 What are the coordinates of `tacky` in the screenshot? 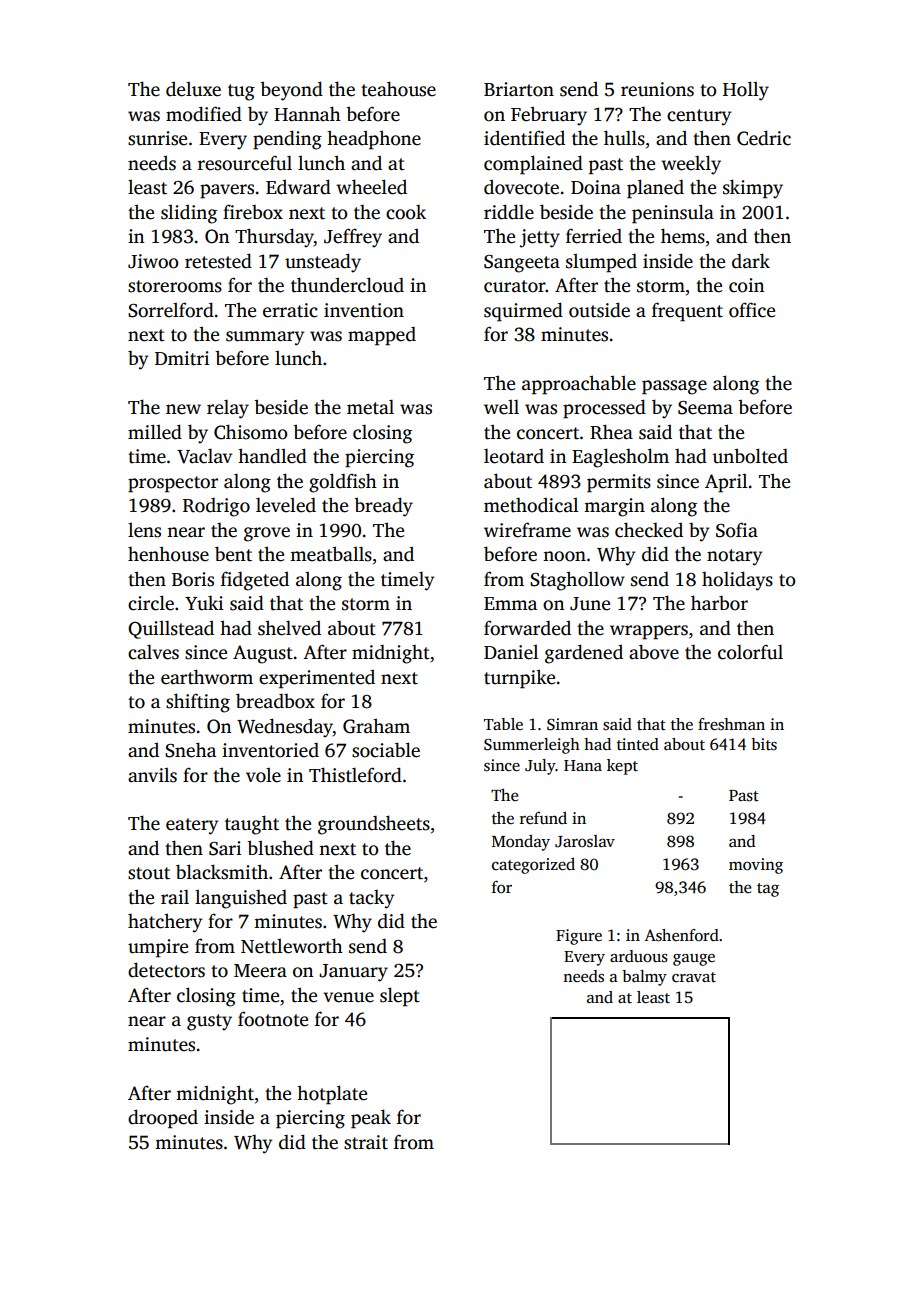 It's located at (371, 899).
